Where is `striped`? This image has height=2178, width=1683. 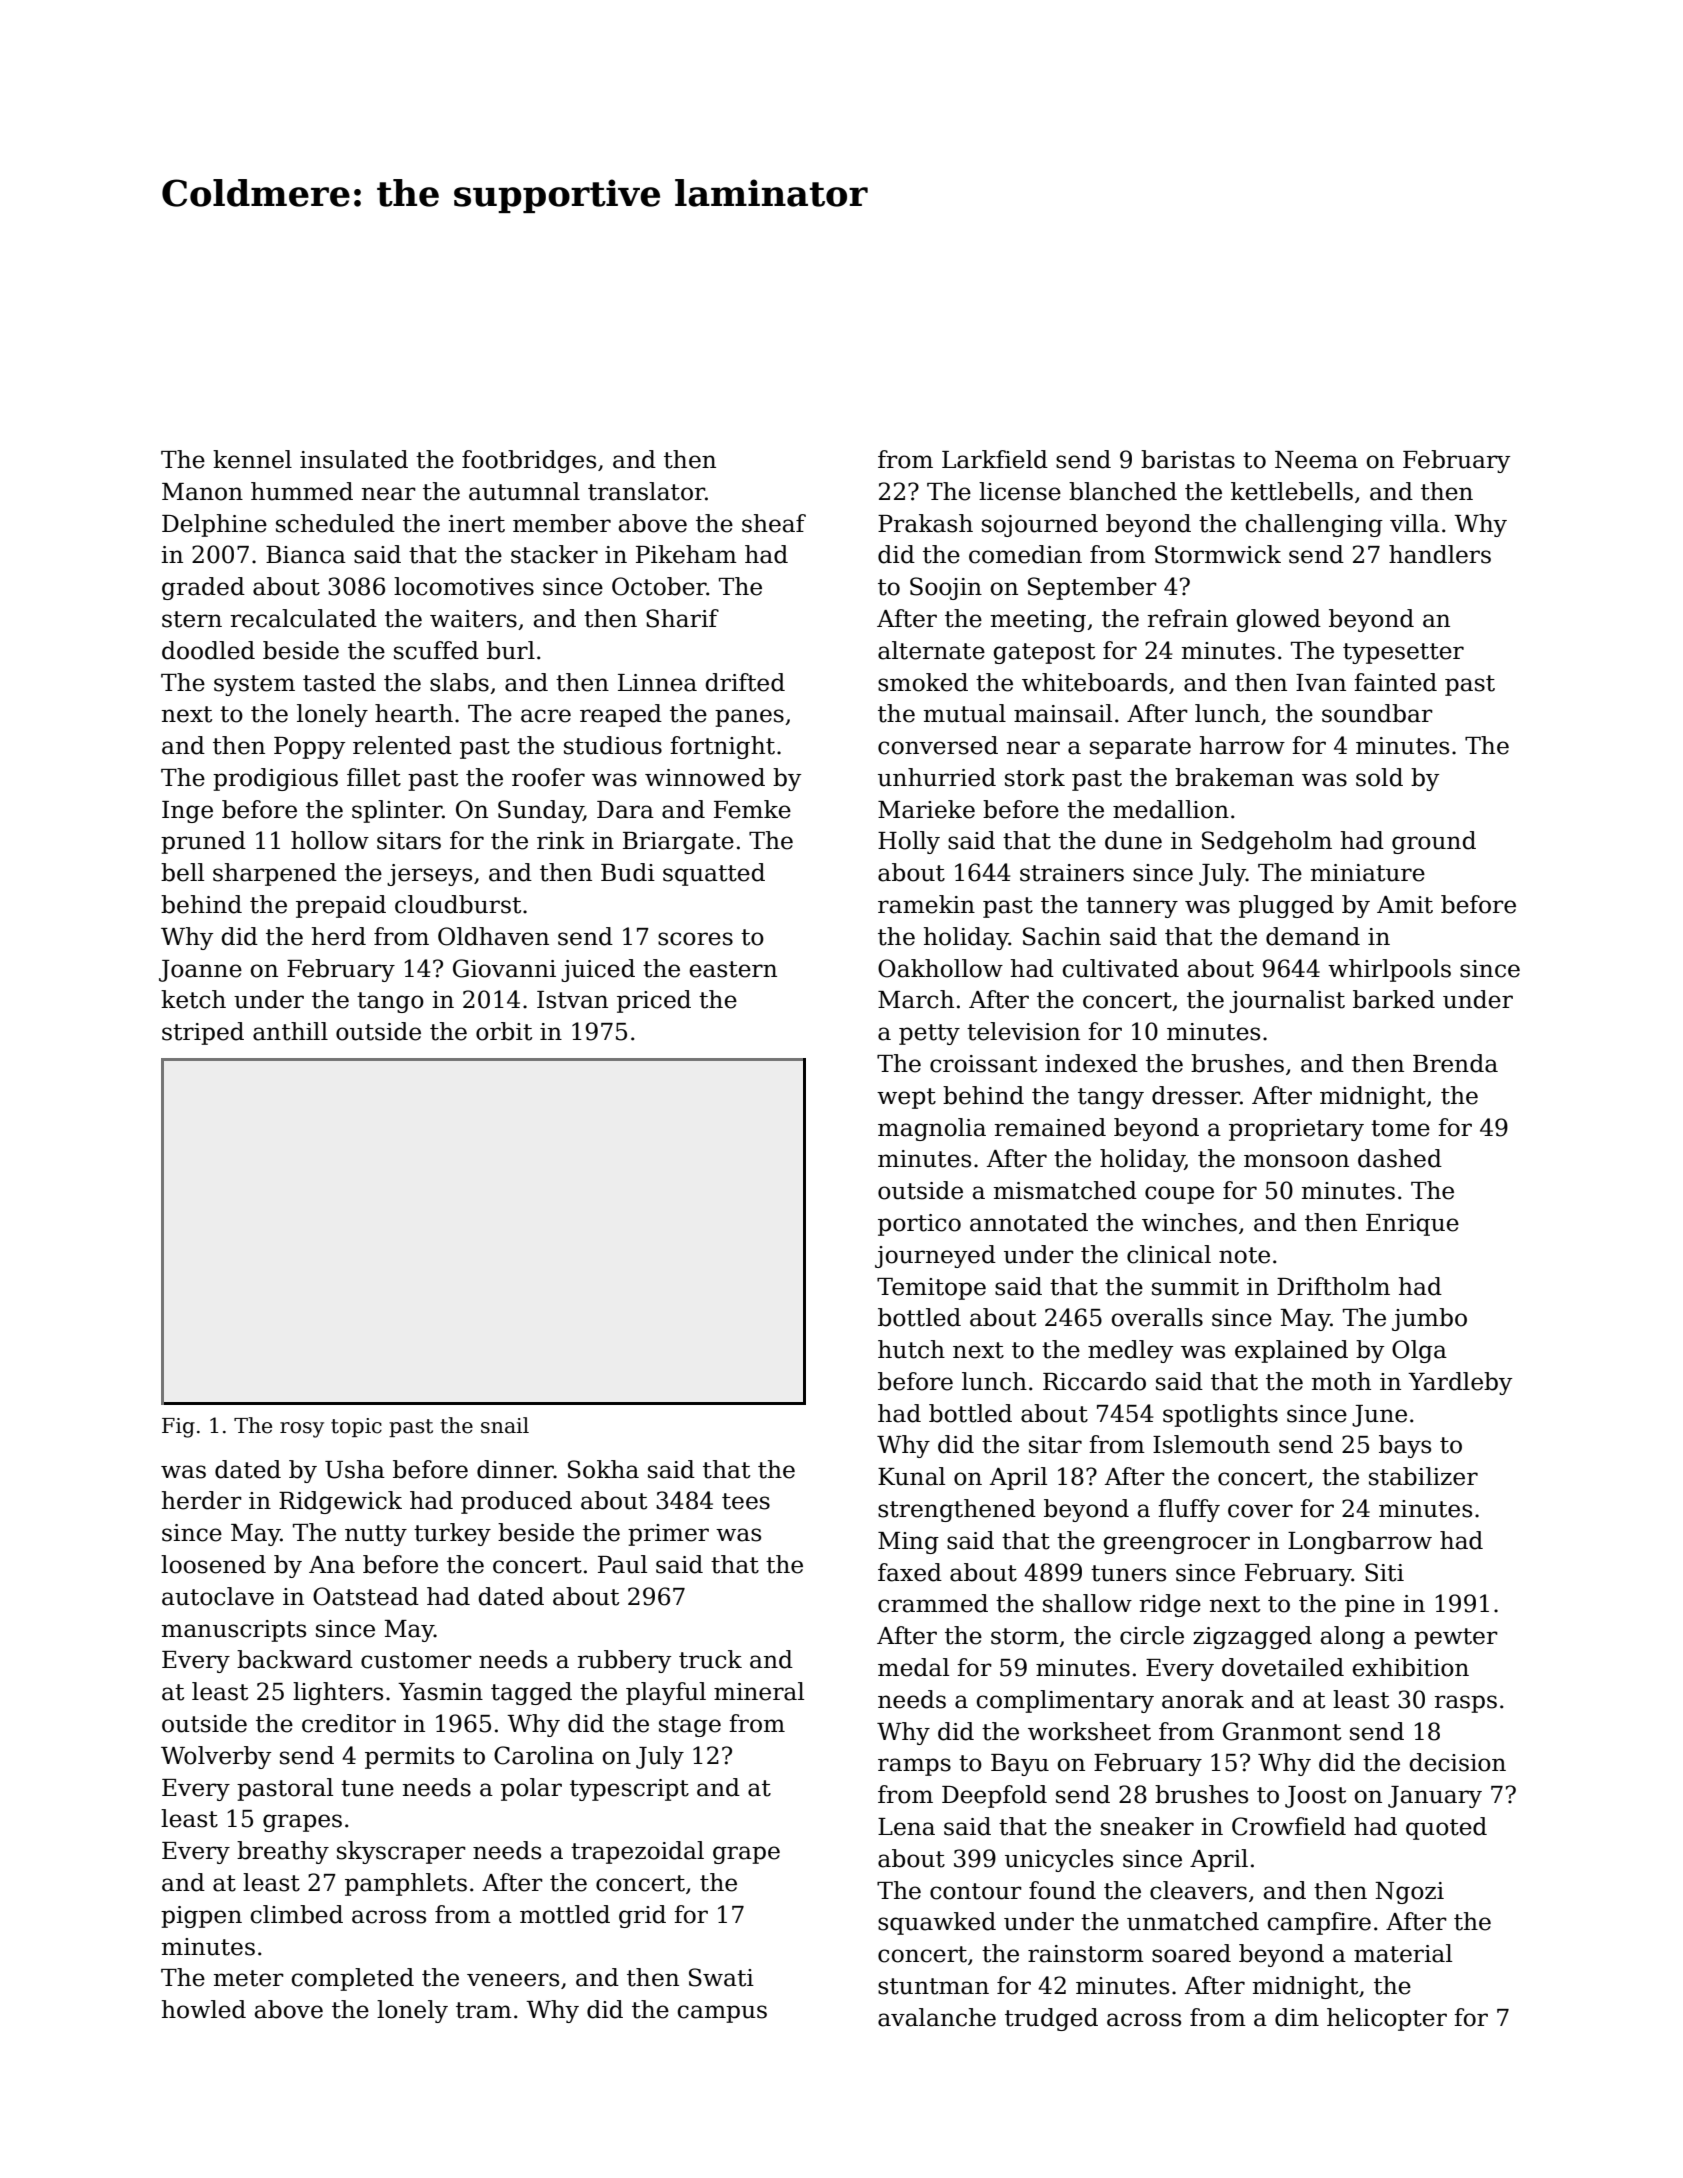
striped is located at coordinates (203, 1033).
